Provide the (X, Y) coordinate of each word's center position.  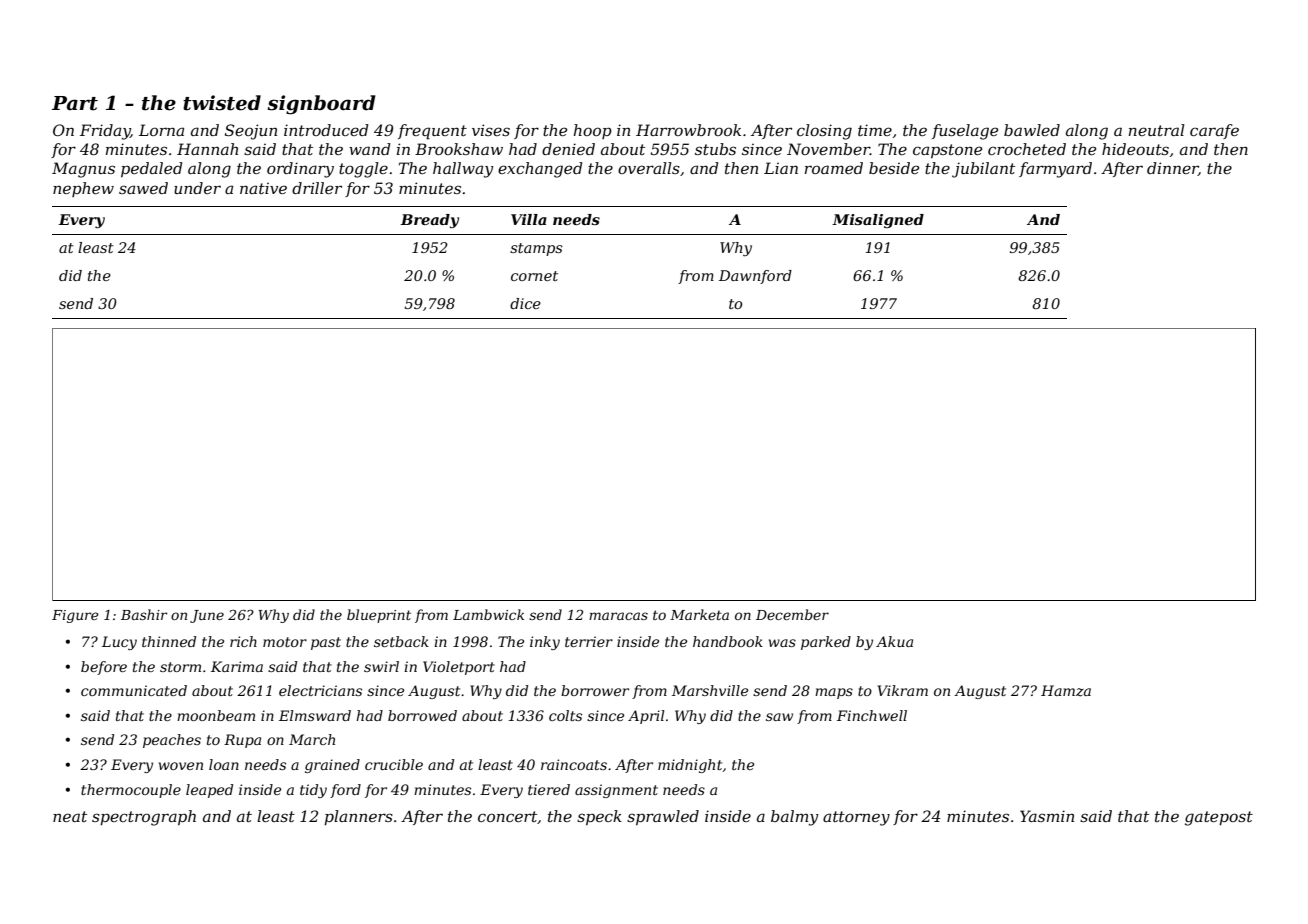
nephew (83, 189)
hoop (593, 131)
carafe (1214, 131)
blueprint (379, 616)
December (792, 614)
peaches (172, 741)
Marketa (699, 614)
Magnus (83, 170)
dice (525, 303)
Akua (894, 641)
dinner (1172, 169)
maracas (618, 616)
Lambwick (488, 614)
